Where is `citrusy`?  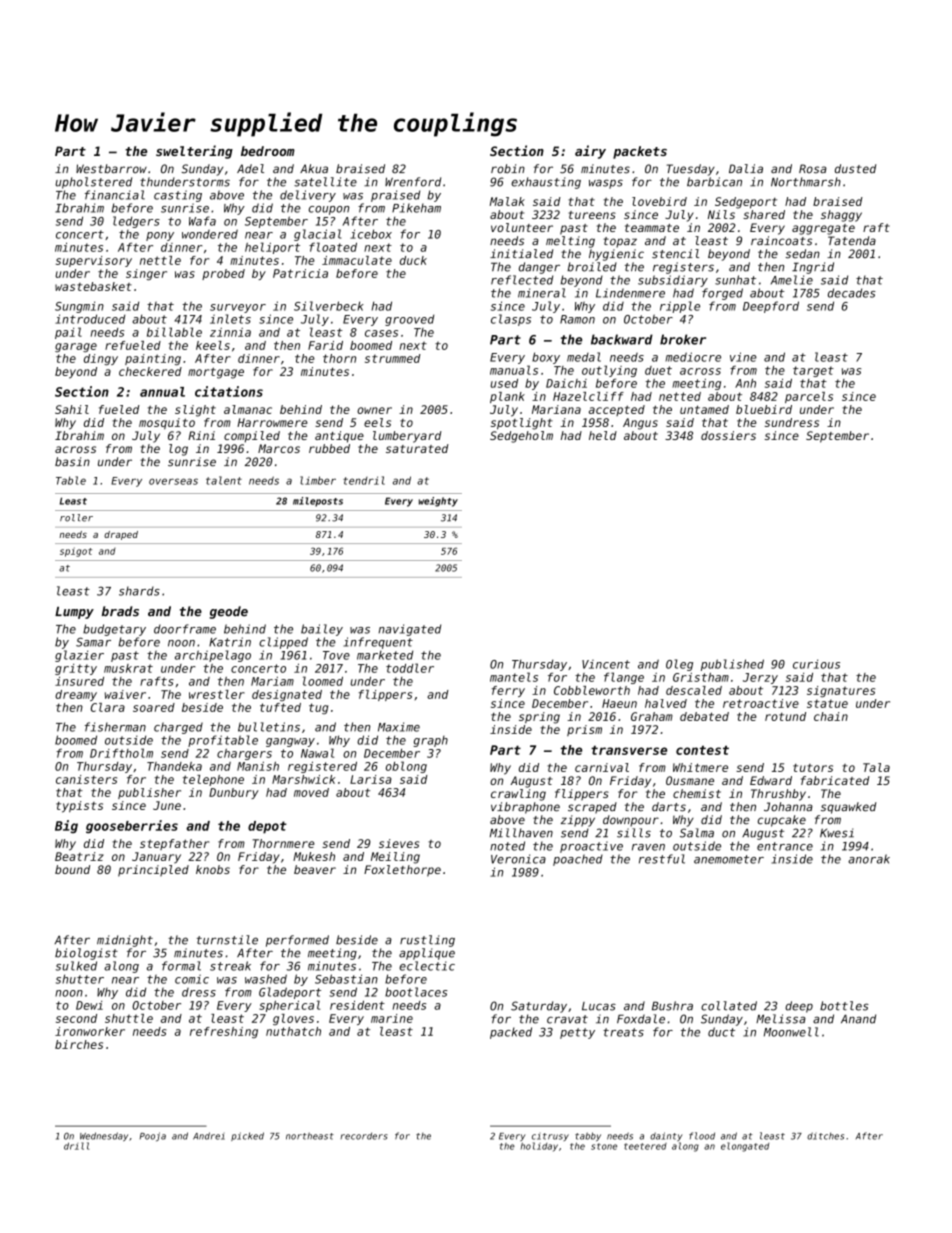
citrusy is located at coordinates (550, 1137).
